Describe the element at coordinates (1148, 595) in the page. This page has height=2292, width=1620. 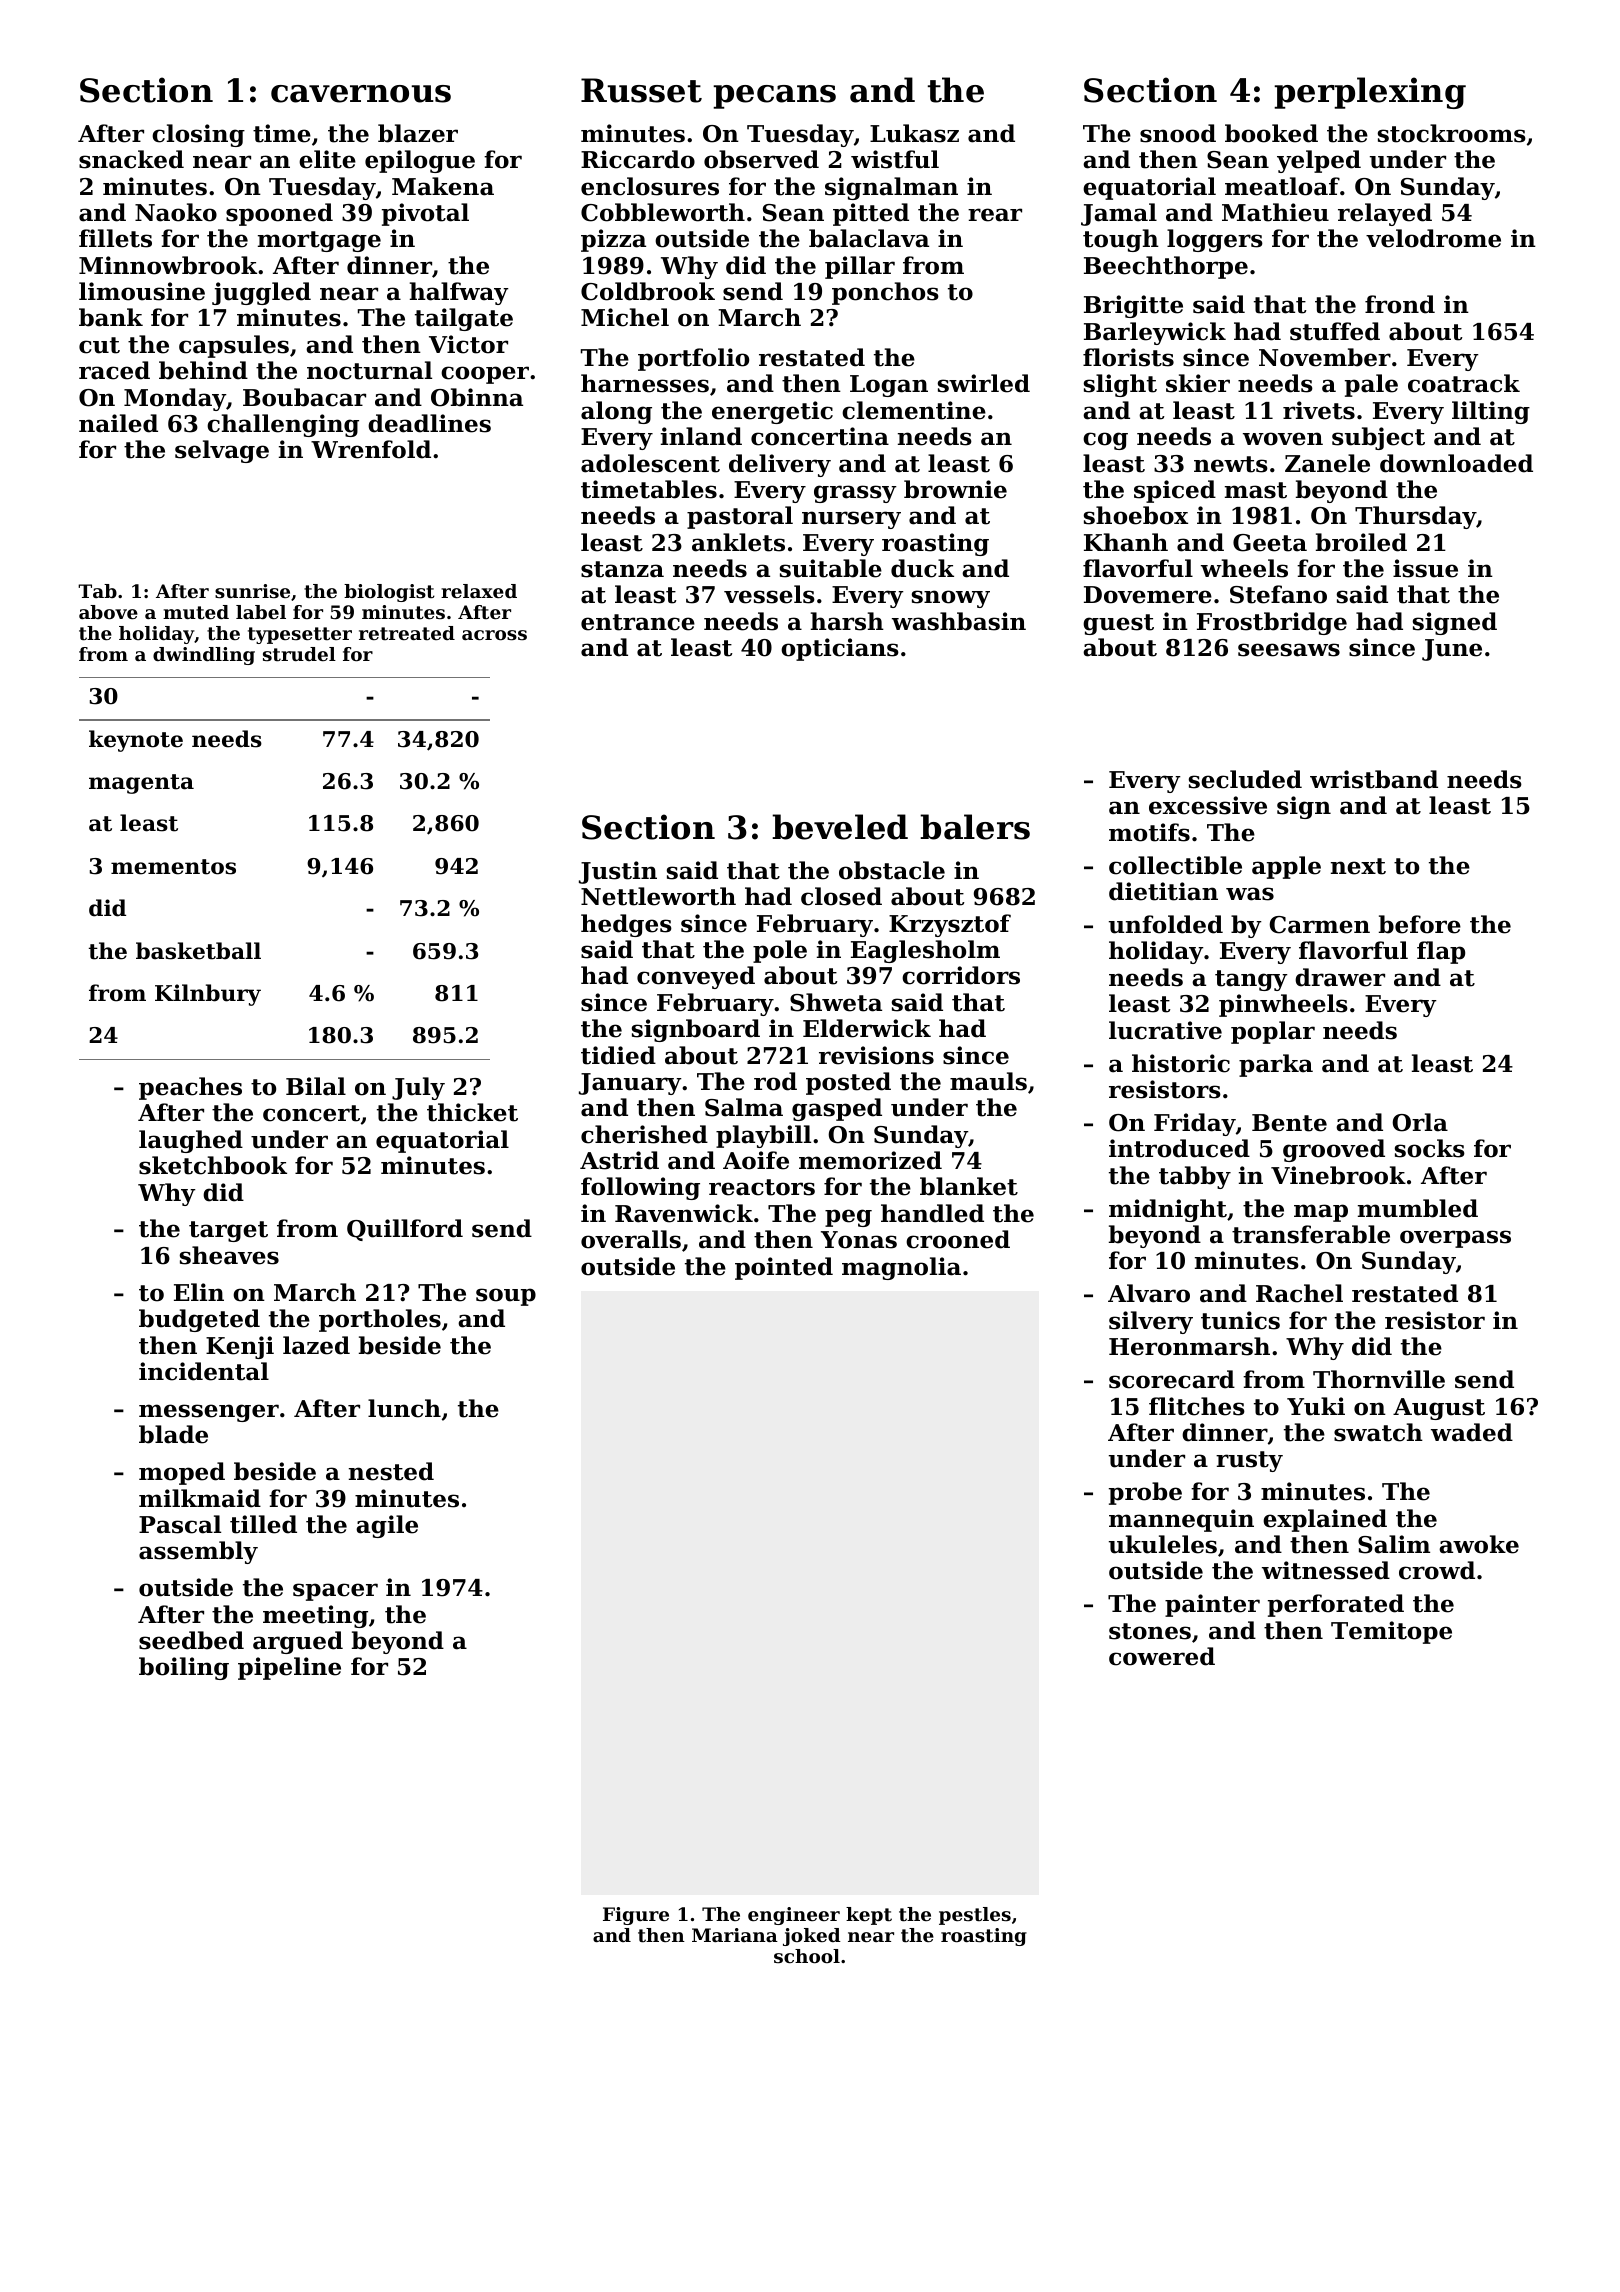
I see `Dovemere` at that location.
